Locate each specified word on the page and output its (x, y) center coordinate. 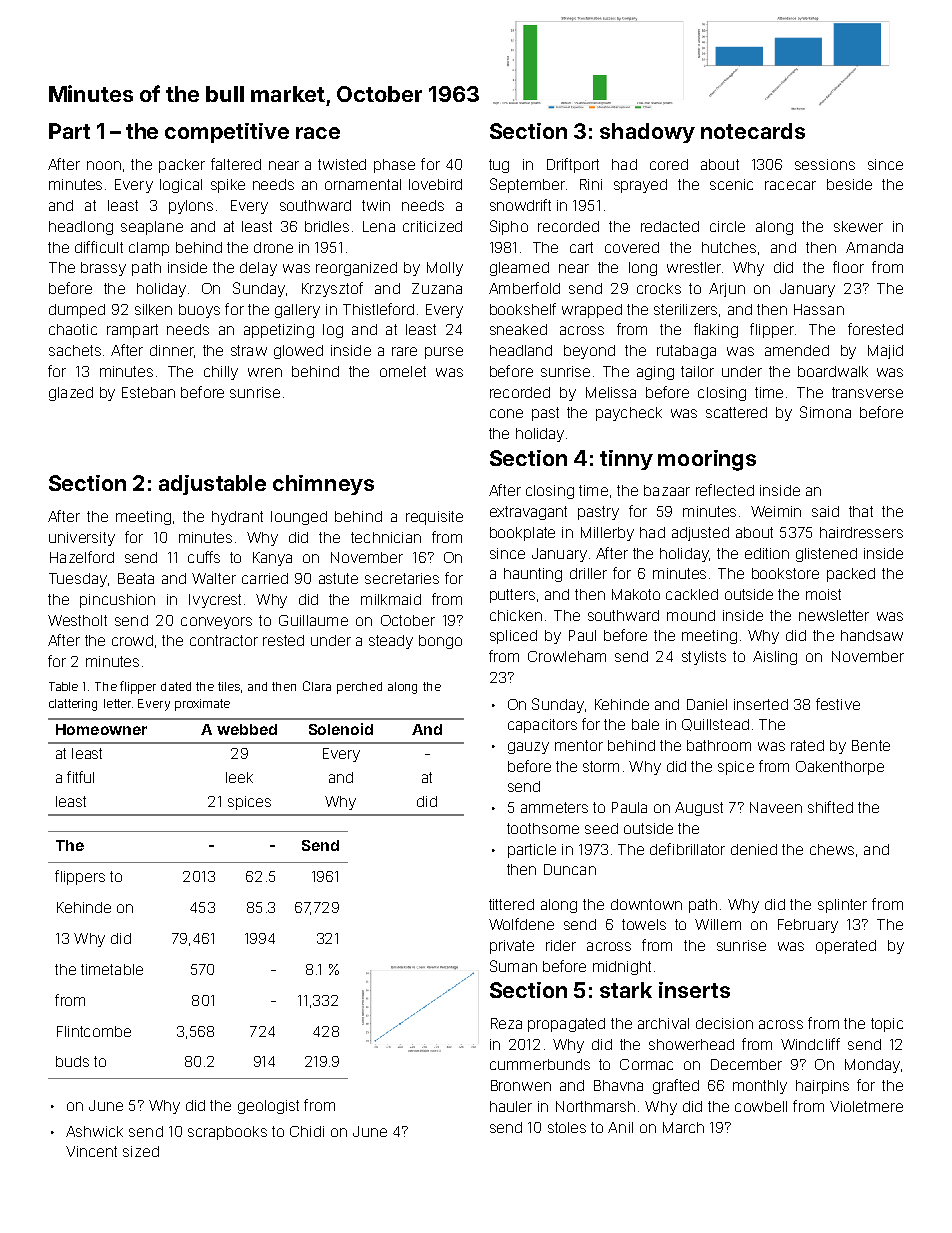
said (825, 511)
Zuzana (437, 288)
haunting (533, 575)
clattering (73, 705)
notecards (753, 131)
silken (153, 309)
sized (141, 1151)
